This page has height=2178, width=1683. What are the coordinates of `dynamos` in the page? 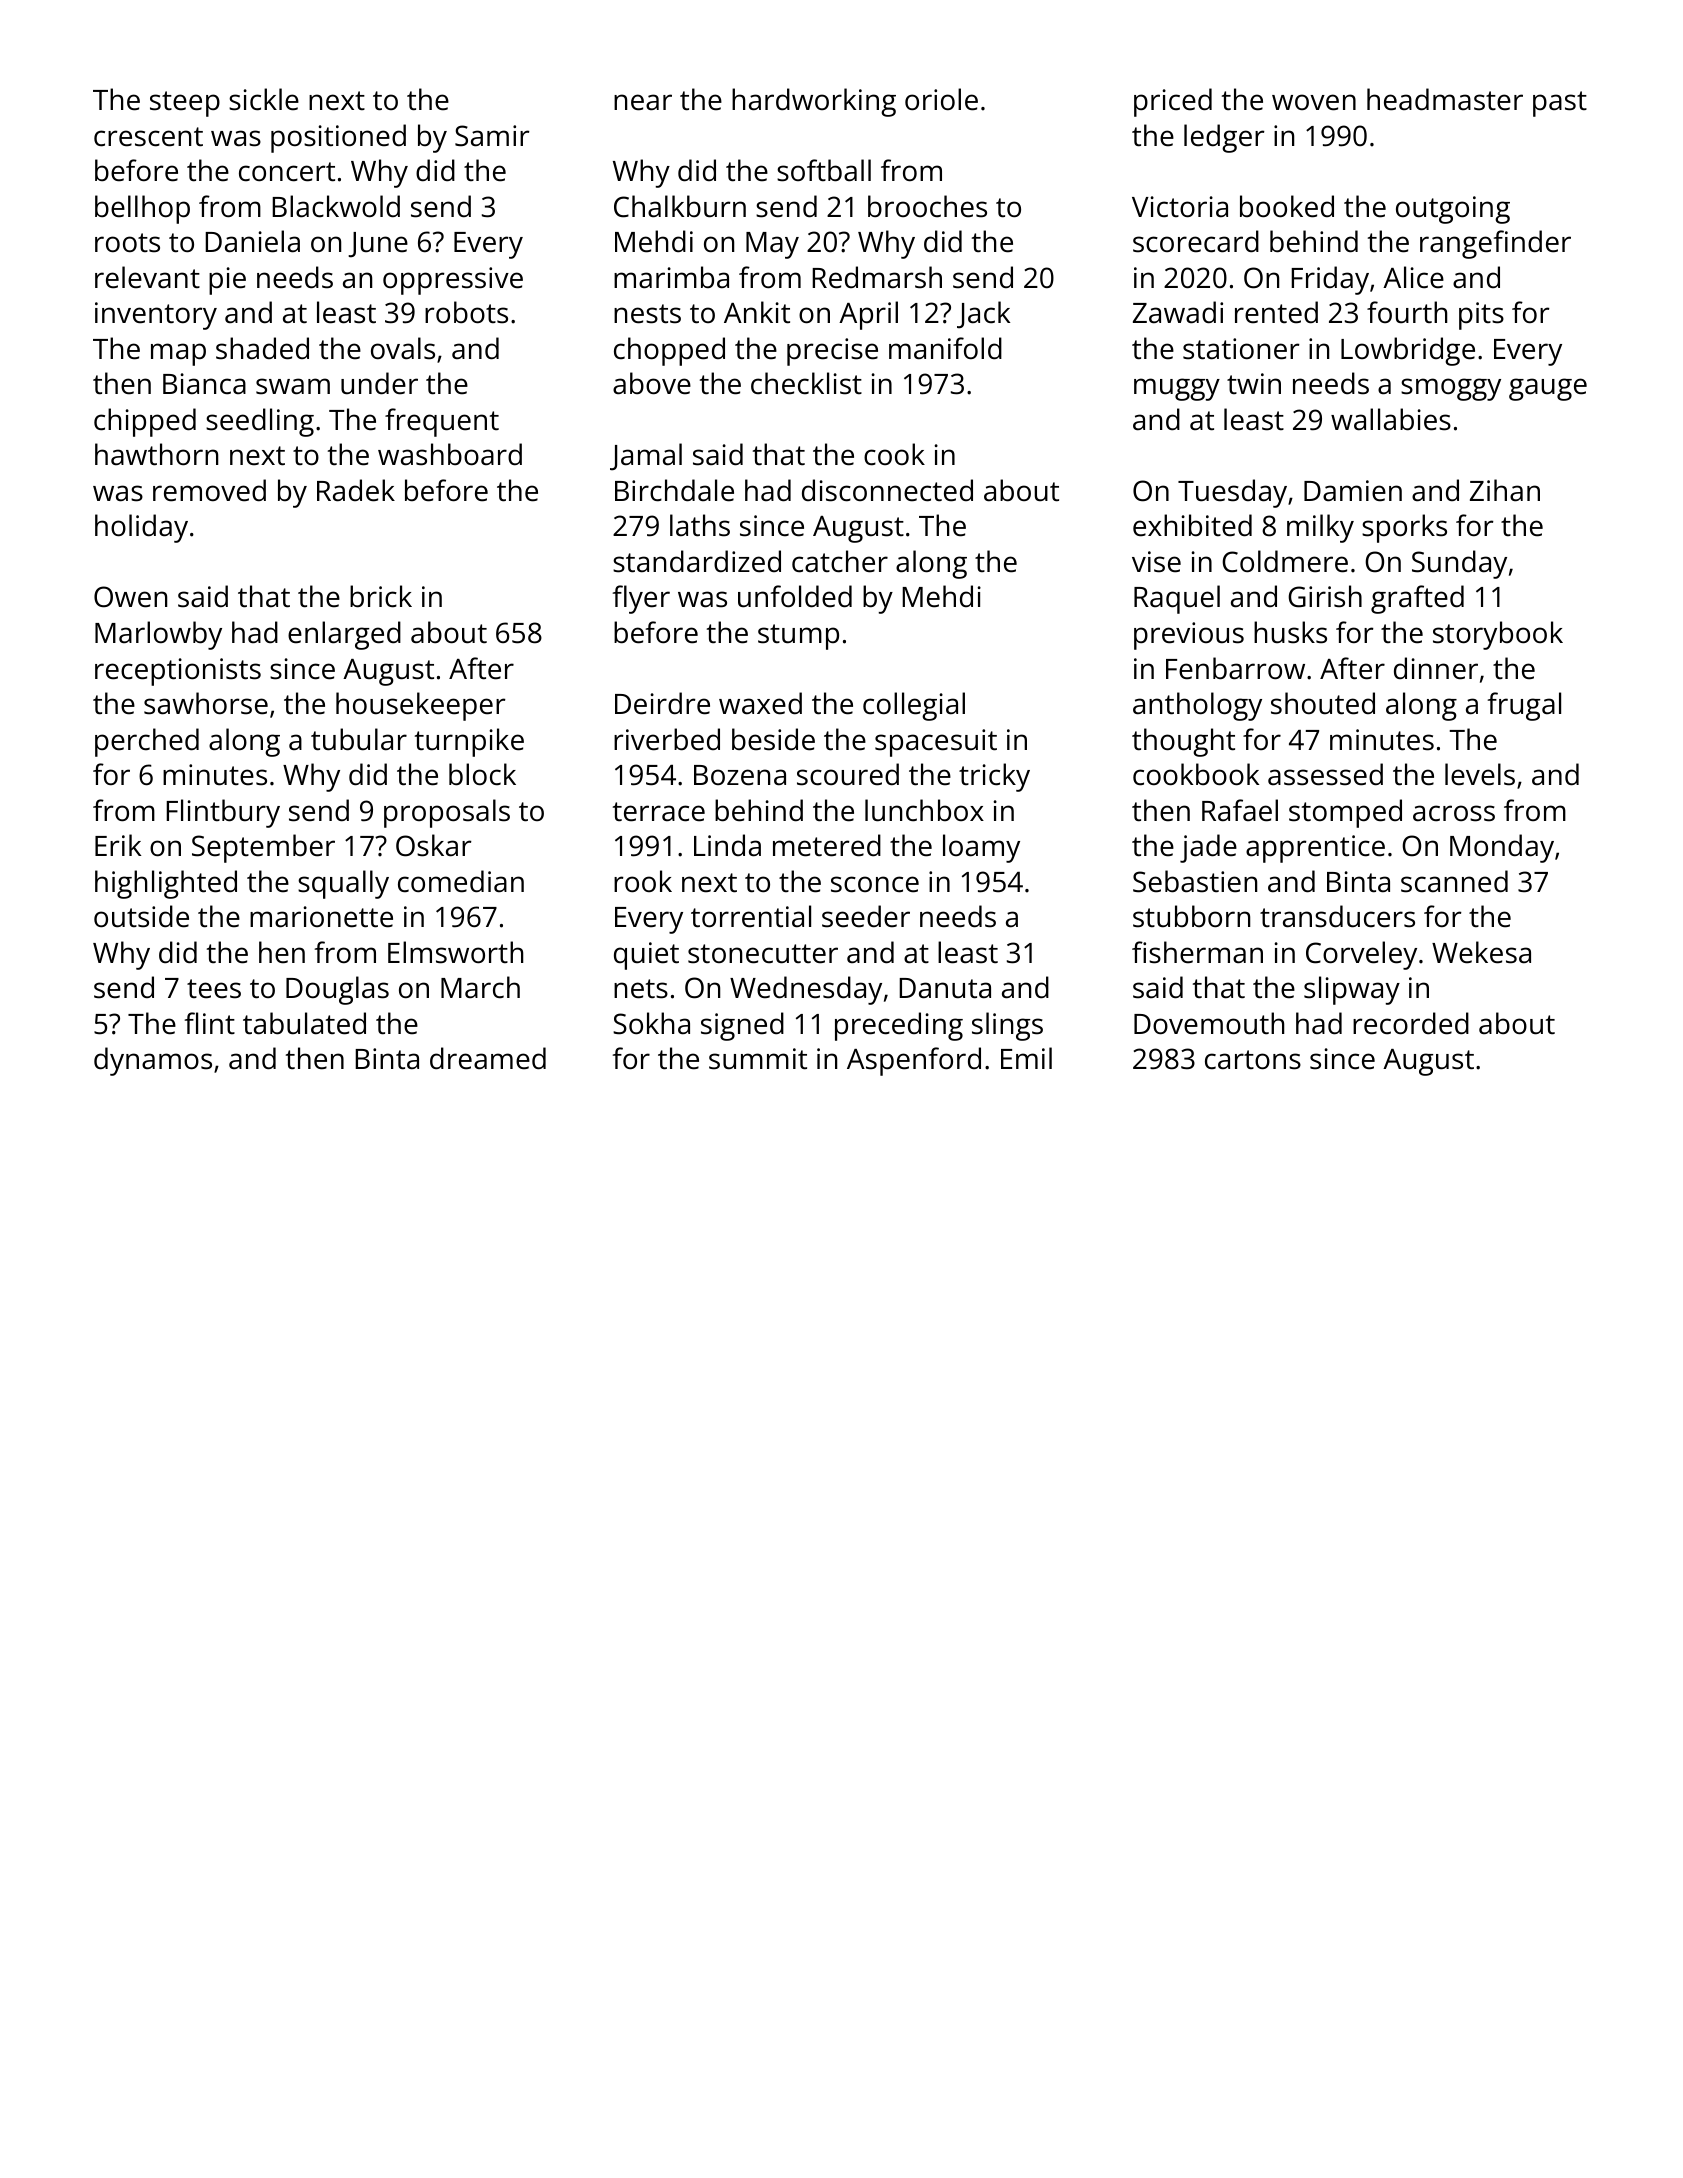 It's located at (153, 1061).
